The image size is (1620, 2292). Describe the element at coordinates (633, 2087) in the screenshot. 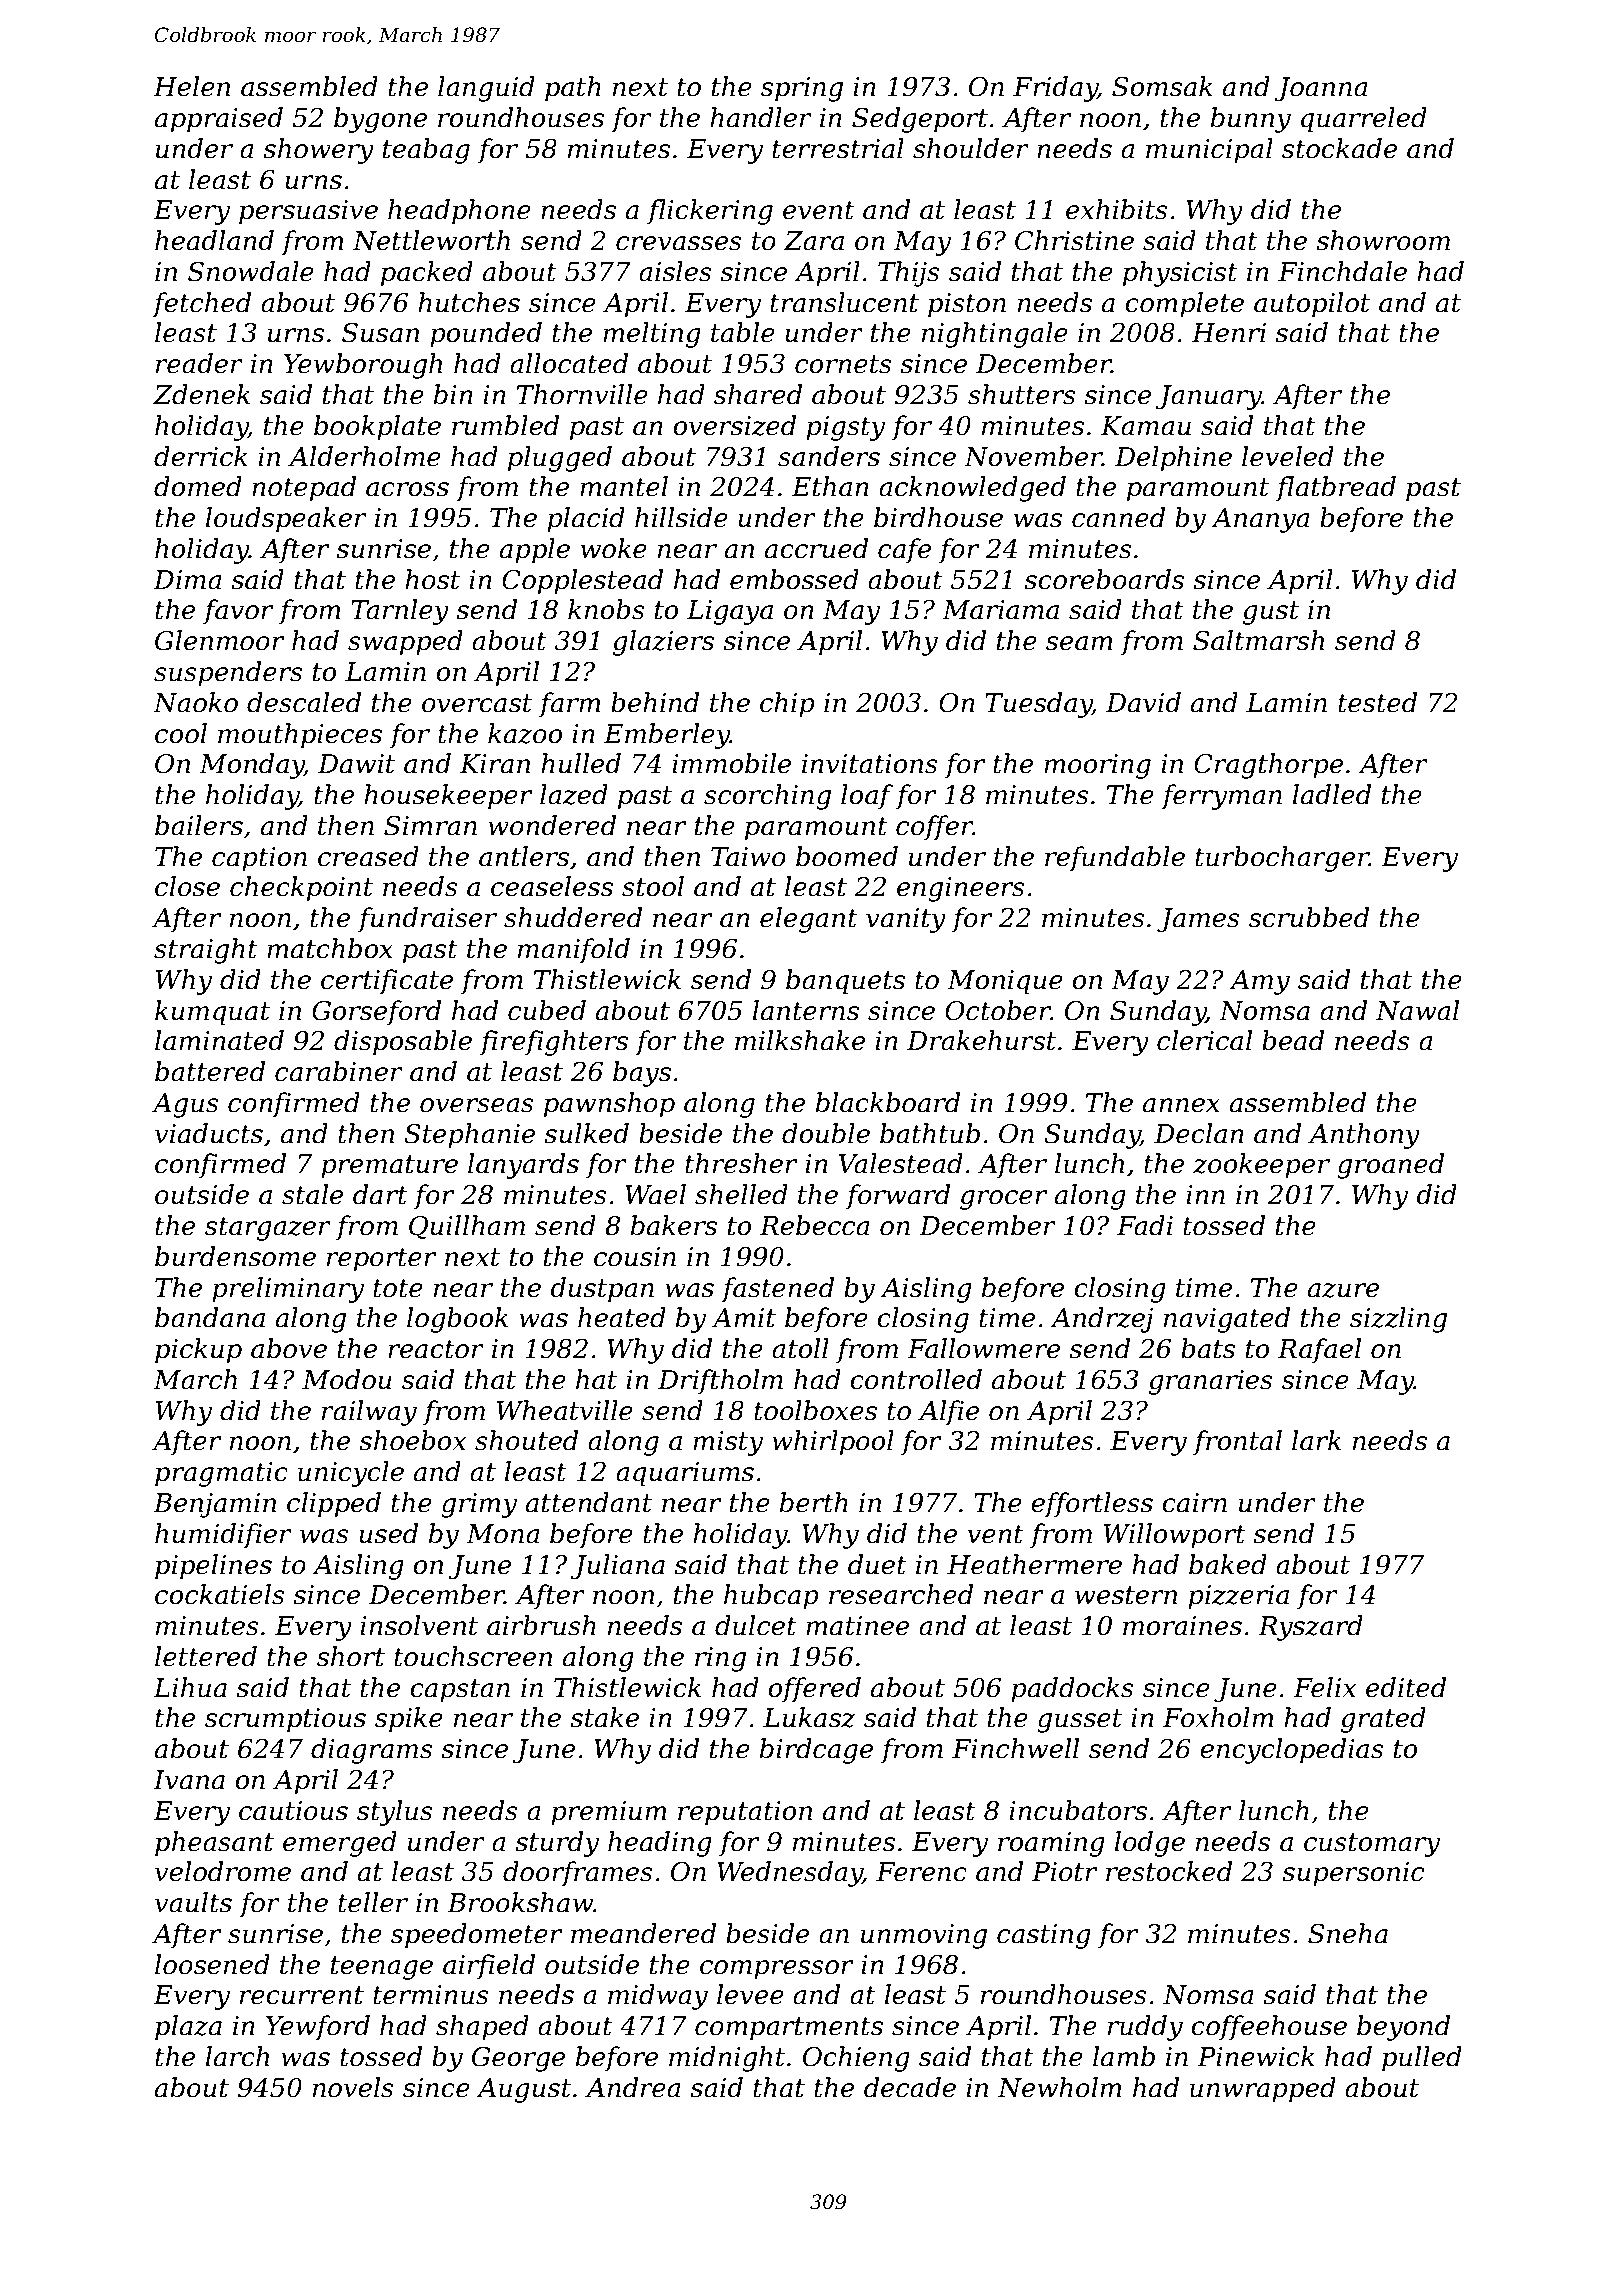

I see `Andrea` at that location.
